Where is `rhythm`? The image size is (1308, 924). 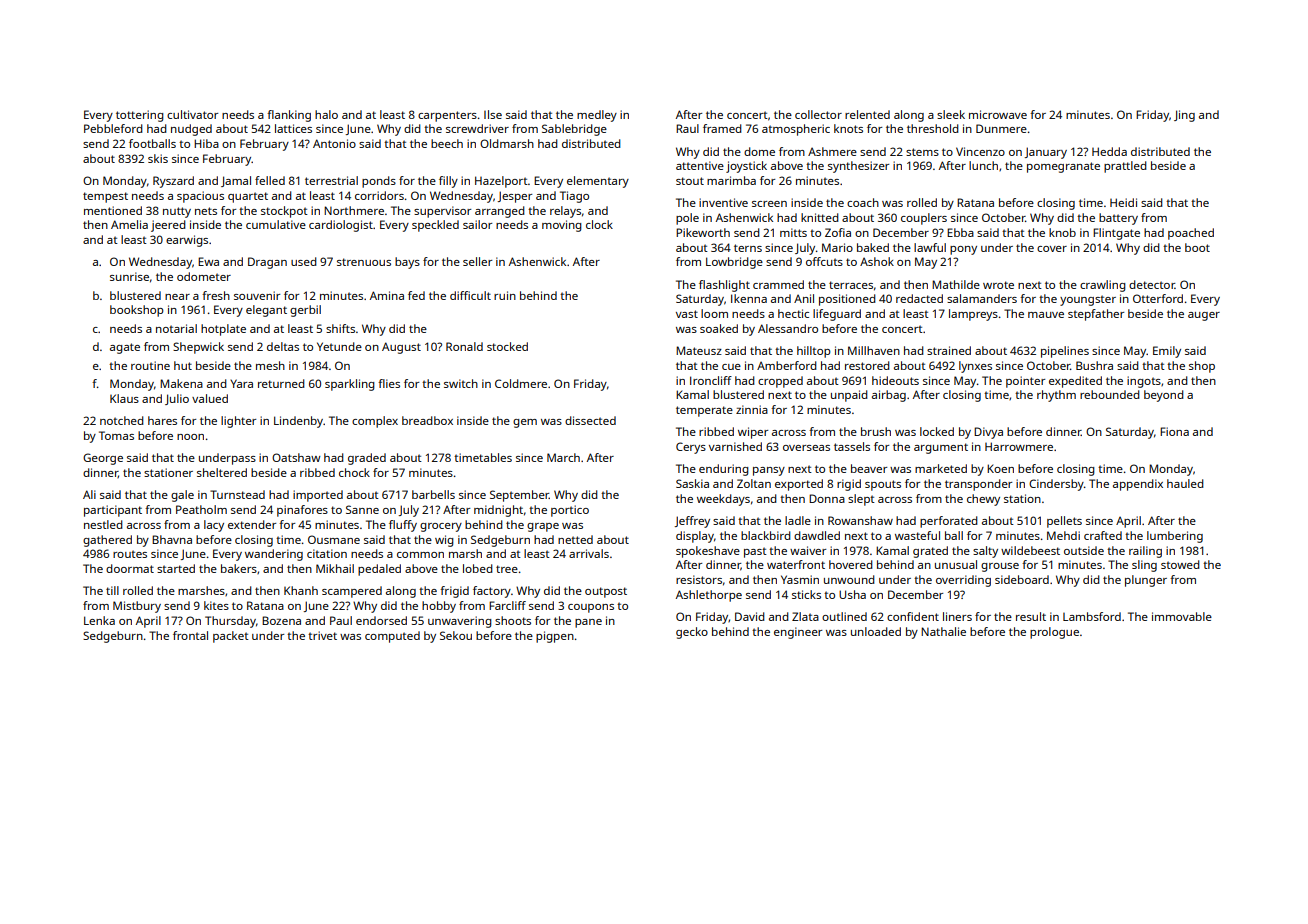
rhythm is located at coordinates (1056, 396).
